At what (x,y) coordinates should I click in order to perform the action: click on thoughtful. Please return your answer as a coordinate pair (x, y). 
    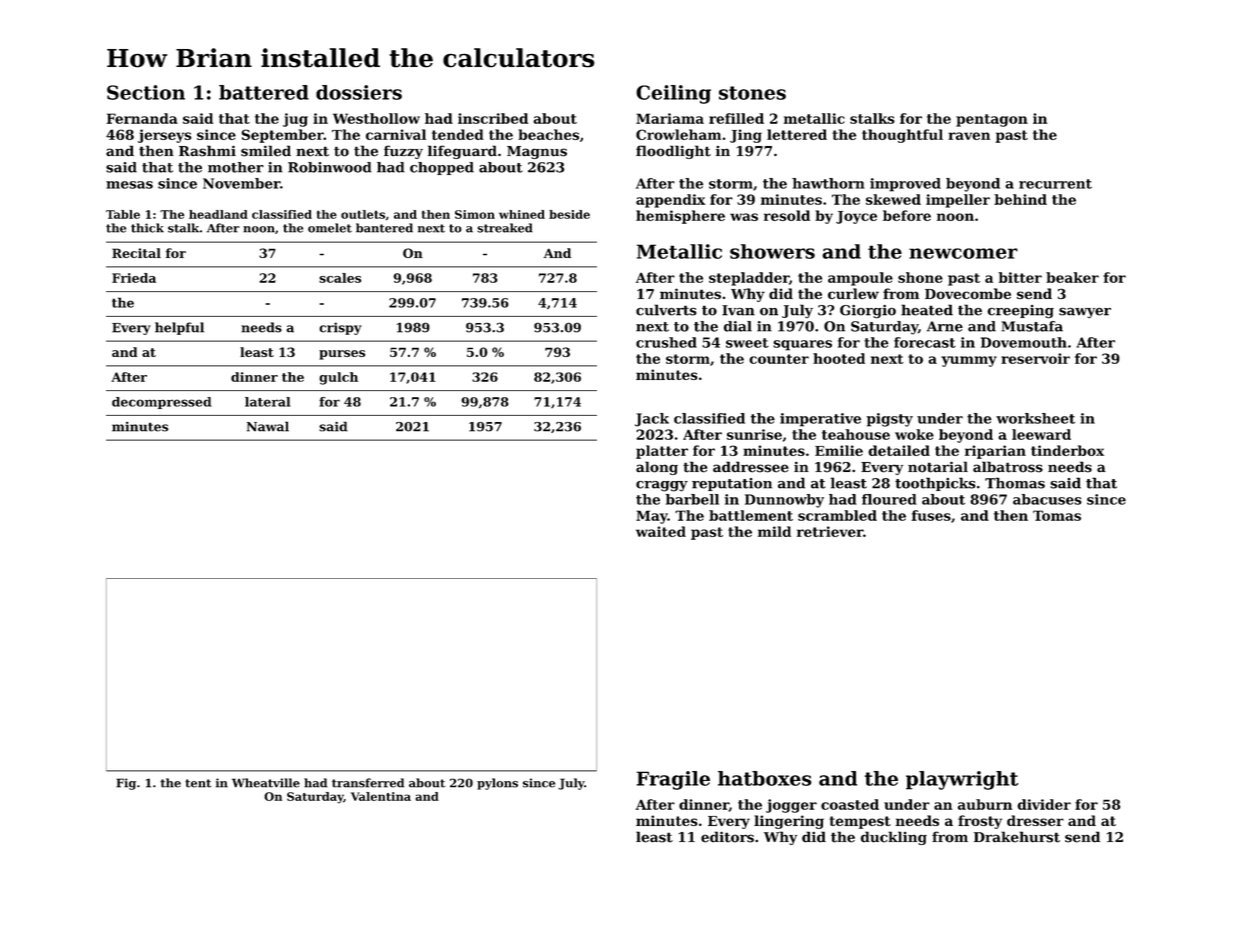
    Looking at the image, I should click on (902, 136).
